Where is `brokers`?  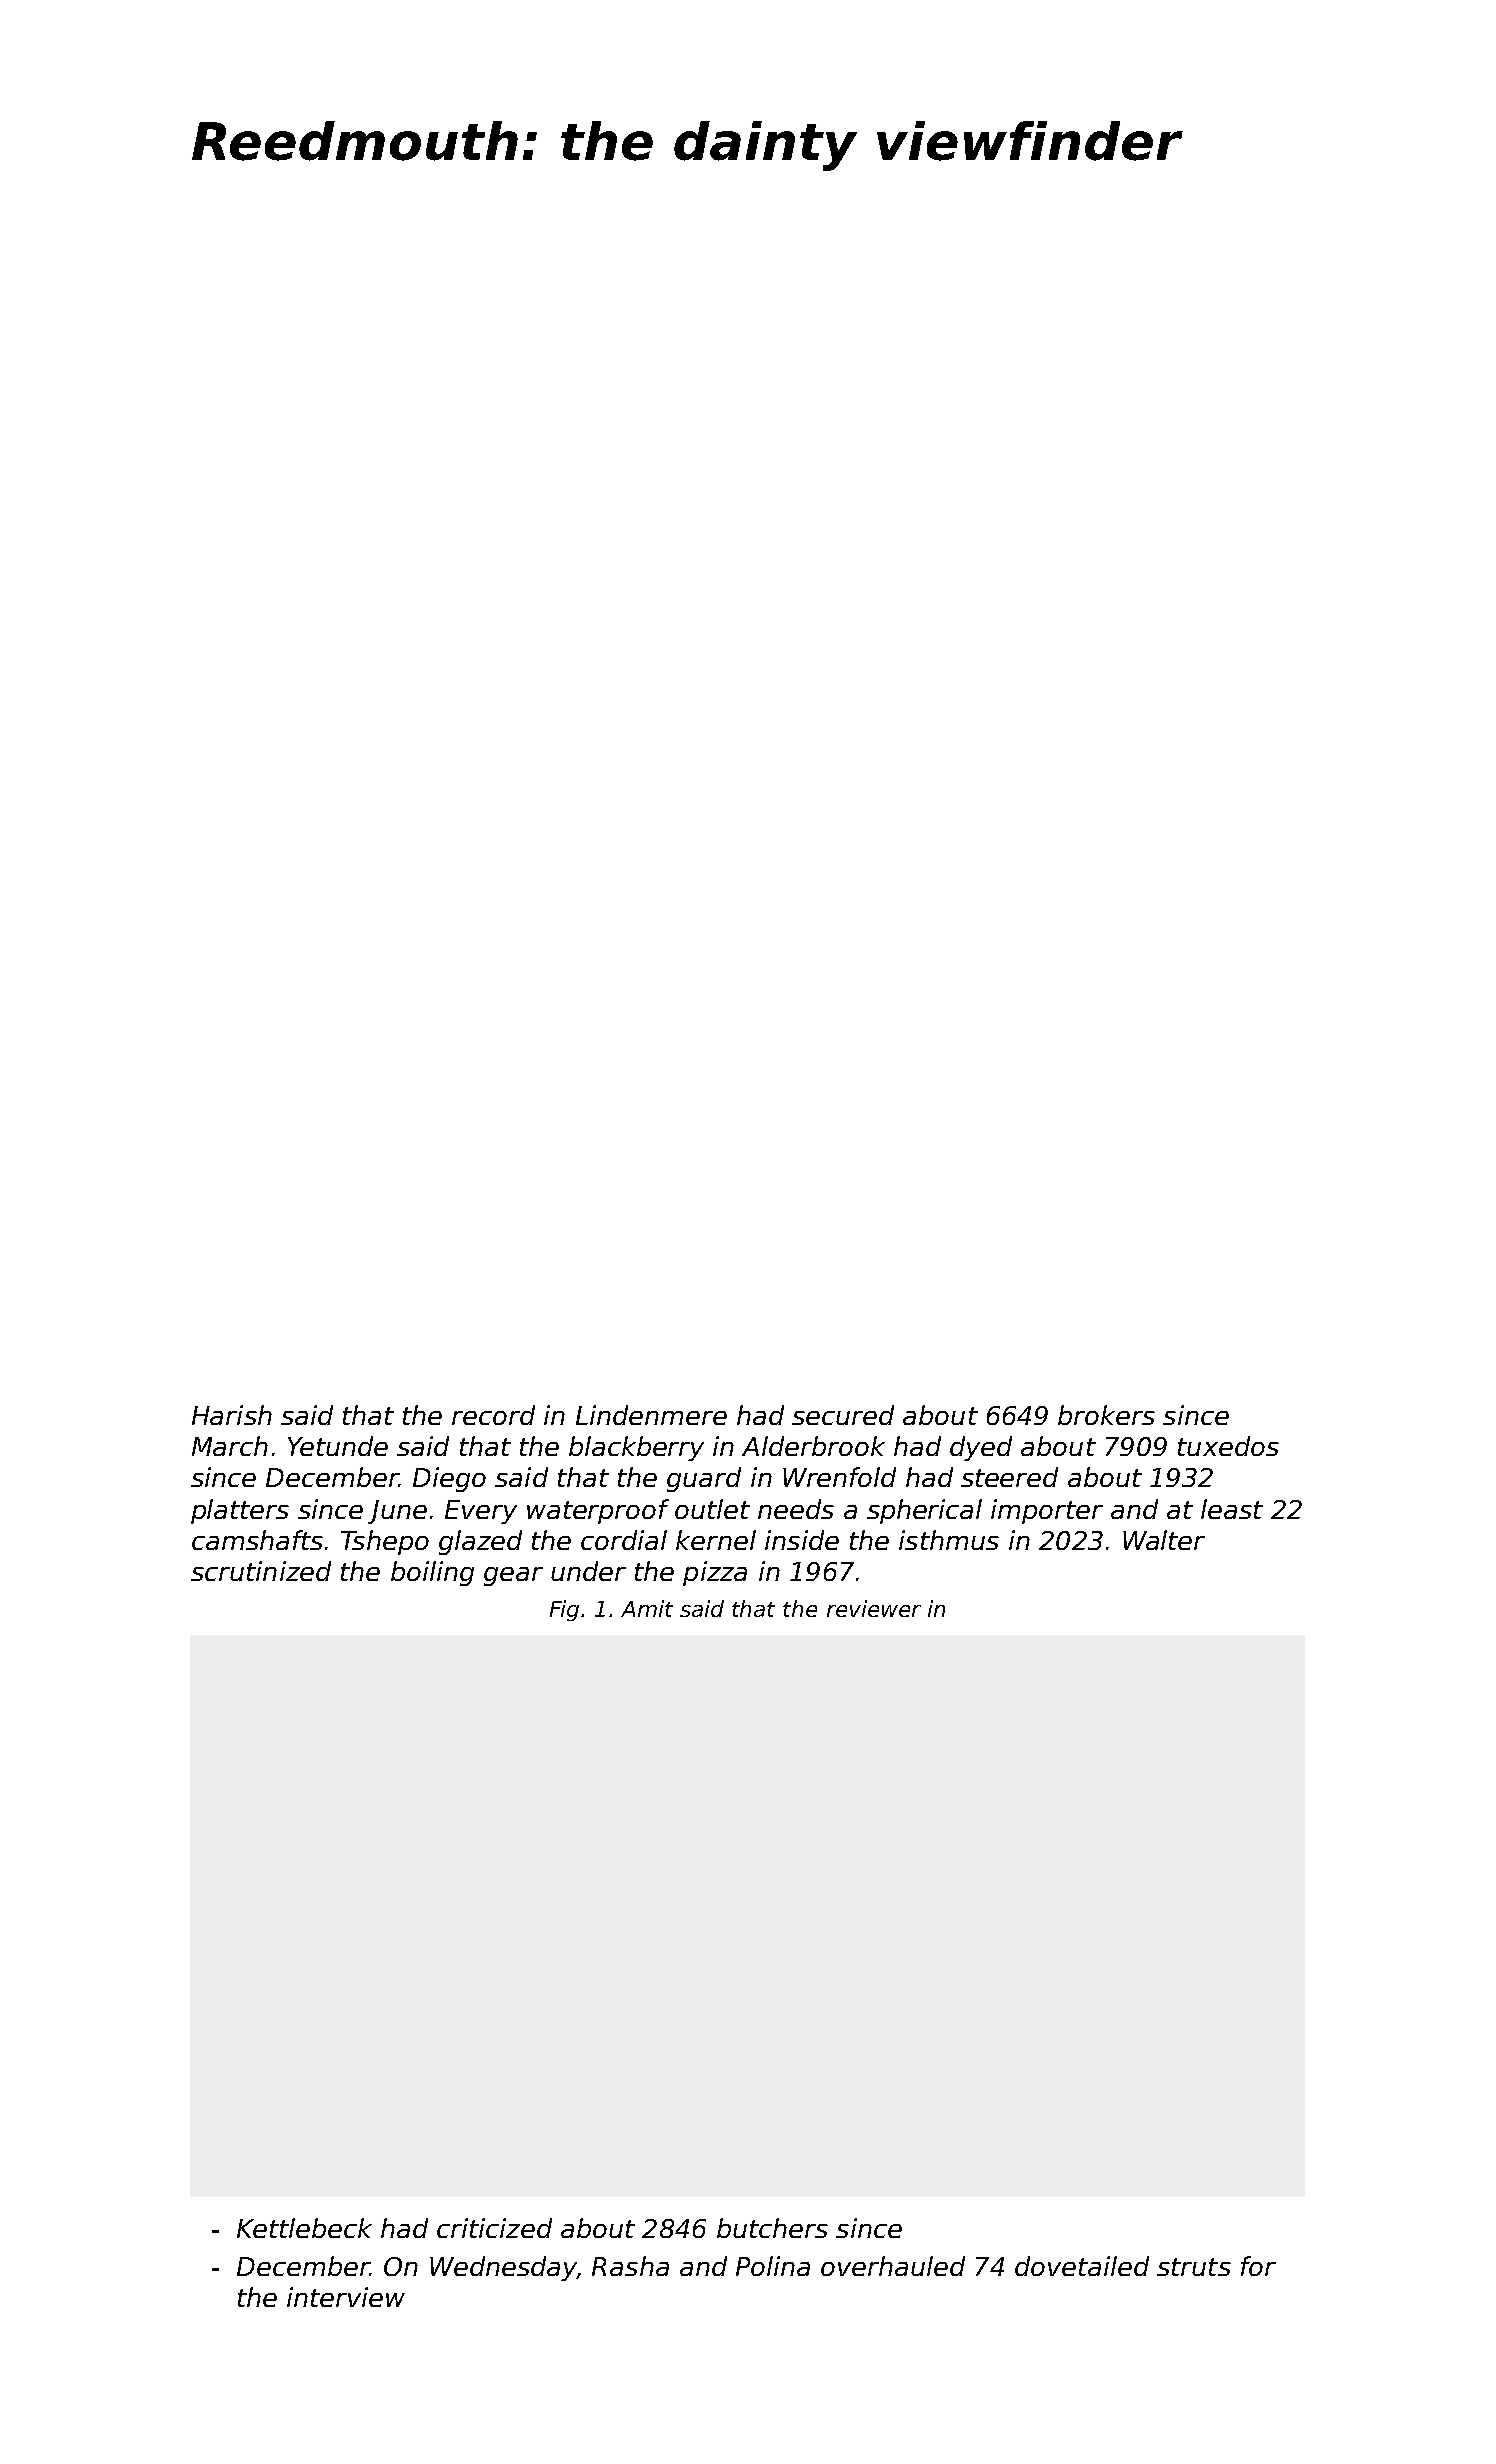
brokers is located at coordinates (1106, 1415).
